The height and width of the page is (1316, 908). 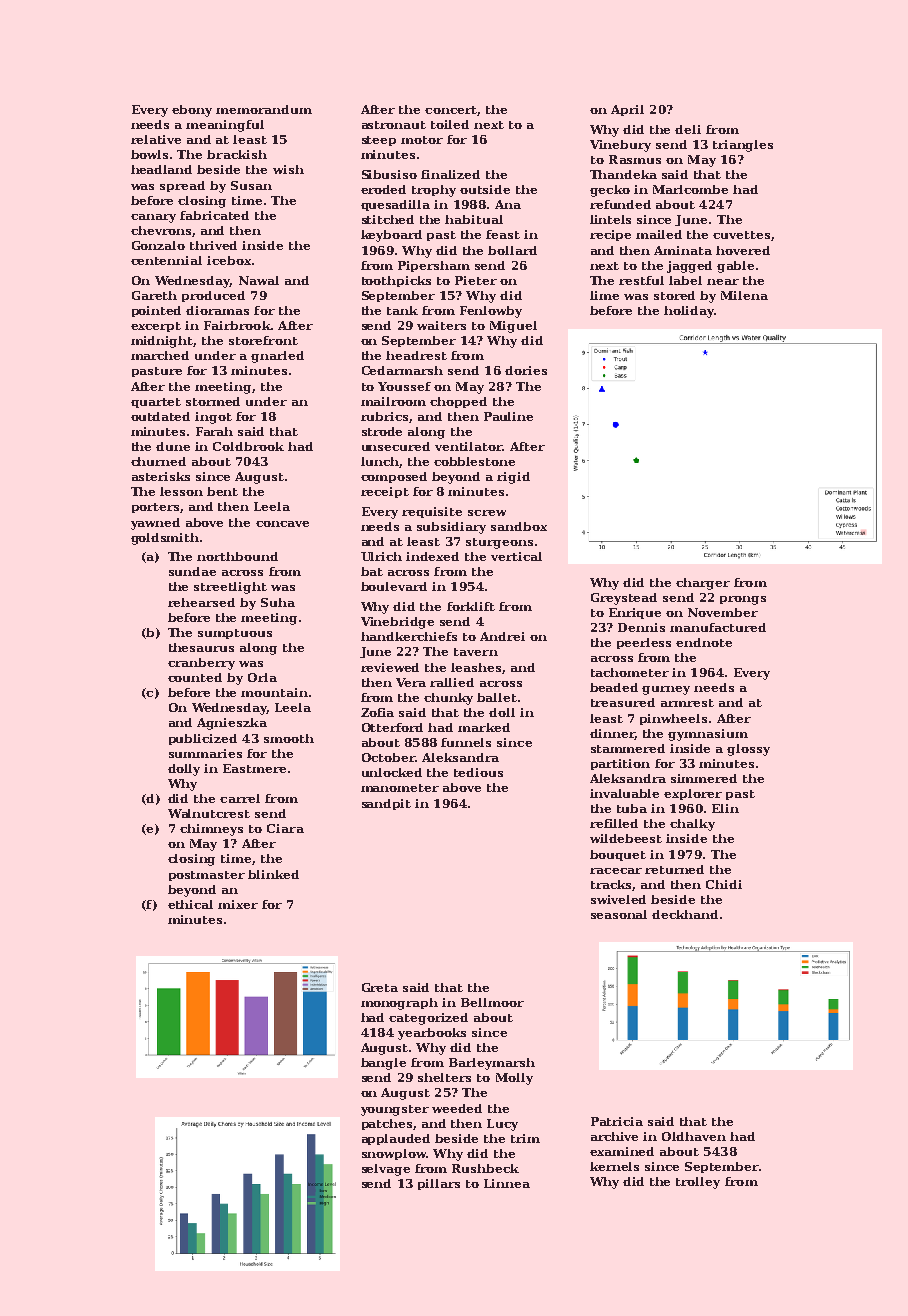 What do you see at coordinates (478, 772) in the page?
I see `tedious` at bounding box center [478, 772].
